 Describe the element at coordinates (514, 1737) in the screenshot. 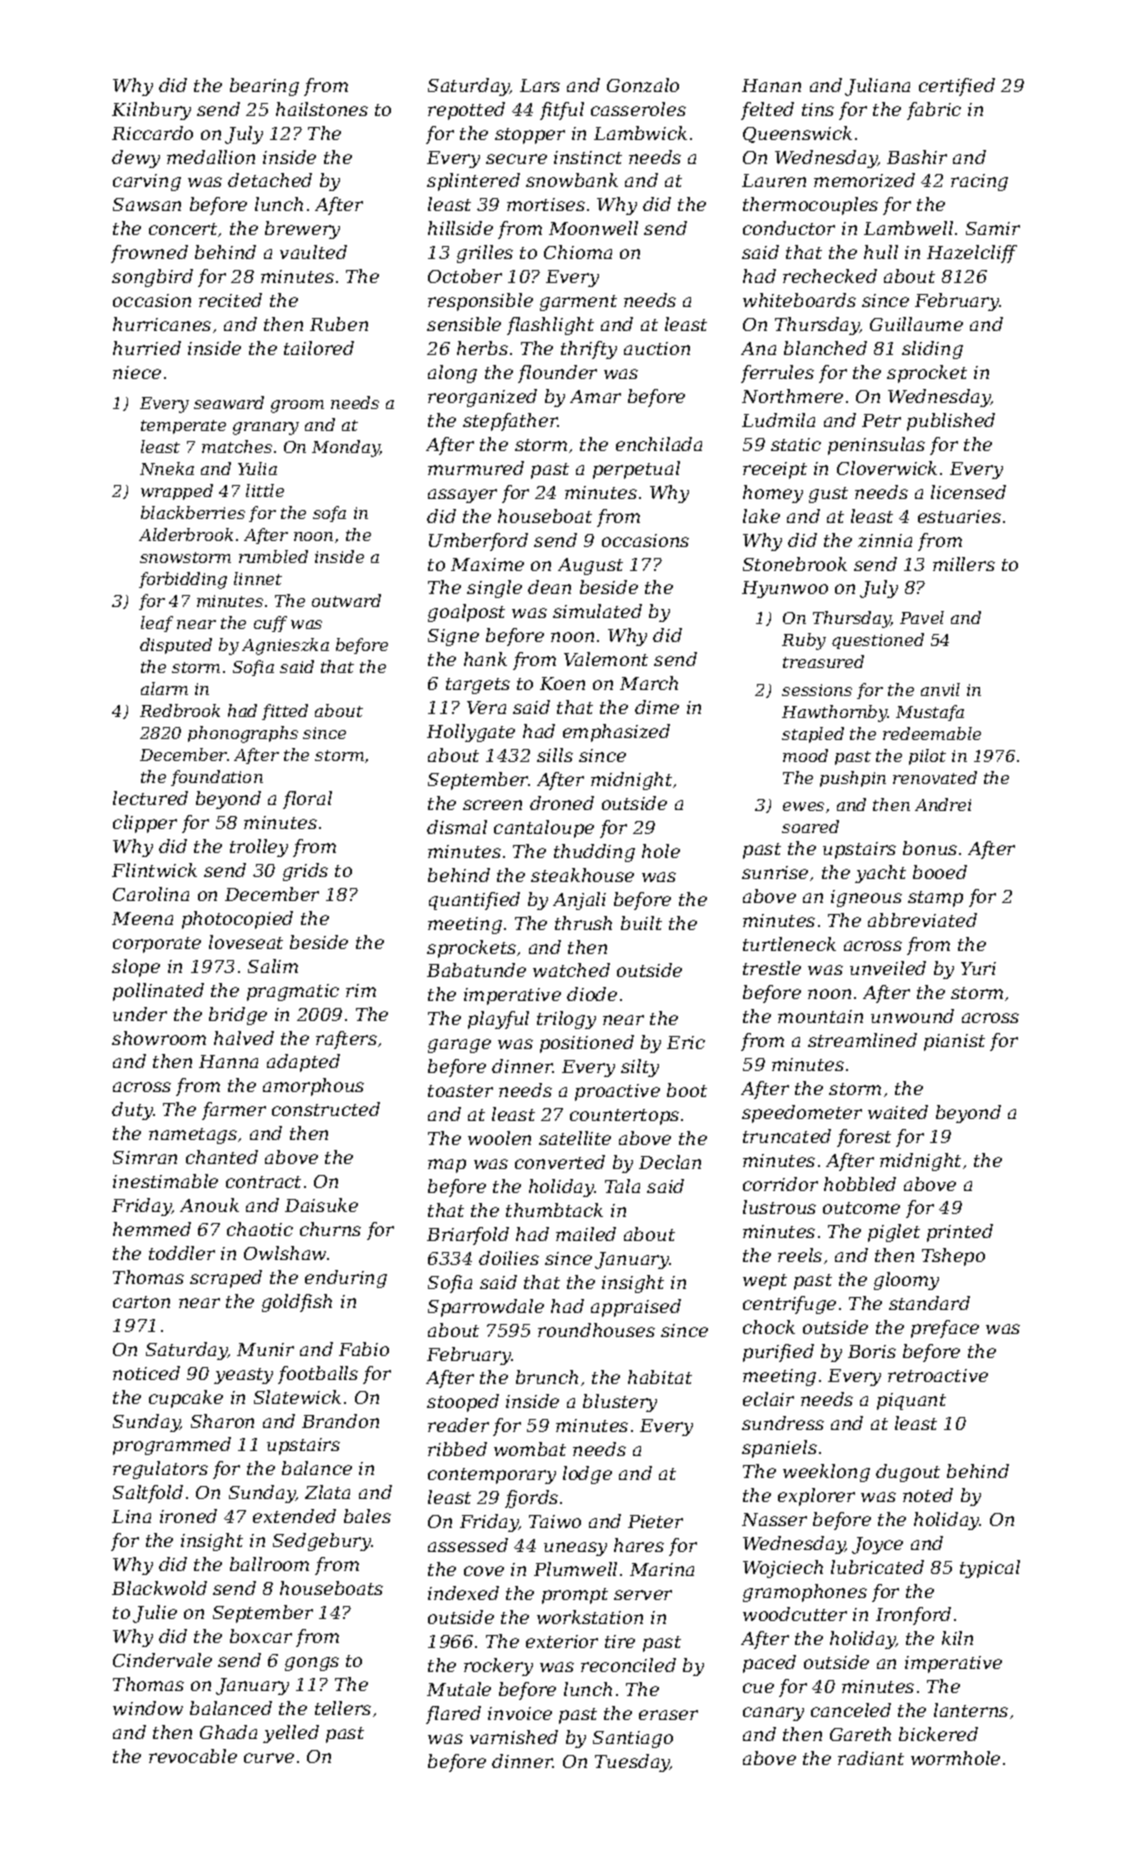

I see `varnished` at that location.
